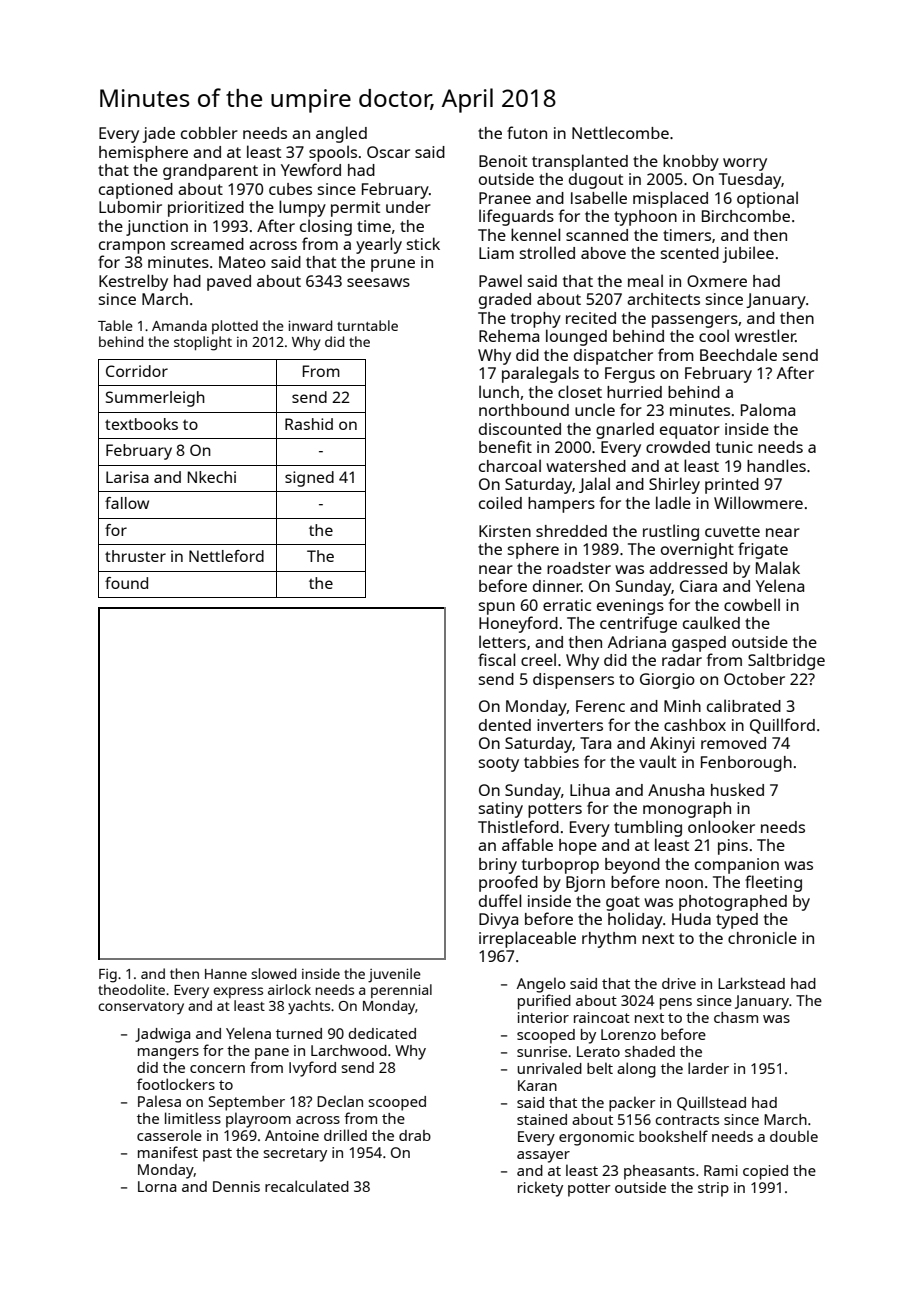 The height and width of the screenshot is (1314, 924). Describe the element at coordinates (496, 659) in the screenshot. I see `fiscal` at that location.
